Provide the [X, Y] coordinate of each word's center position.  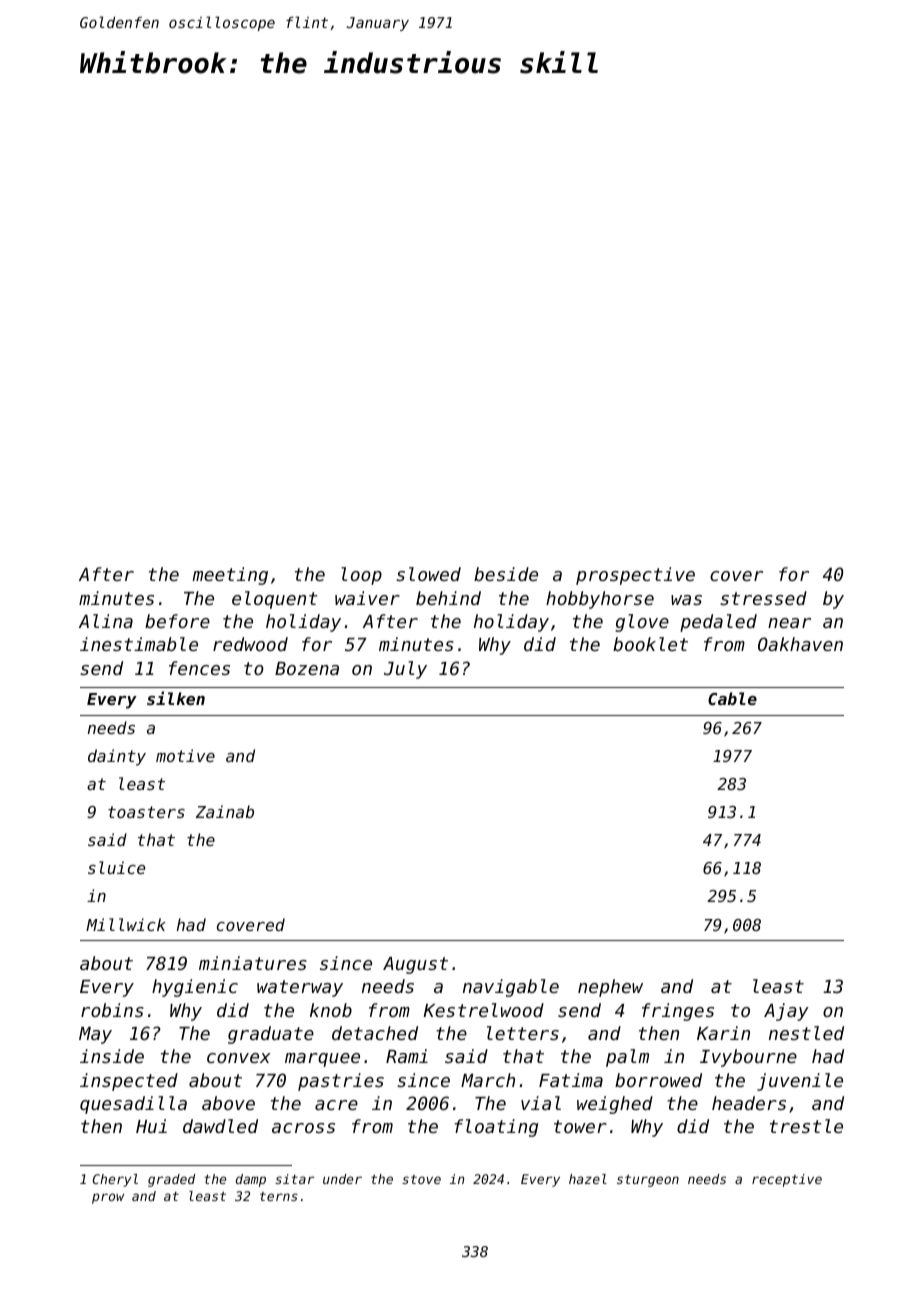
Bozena [307, 668]
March [488, 1080]
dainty [117, 757]
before [177, 621]
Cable [732, 698]
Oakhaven [800, 644]
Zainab [225, 811]
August [415, 965]
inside [112, 1056]
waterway [300, 988]
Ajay [786, 1012]
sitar [295, 1179]
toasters [146, 812]
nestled [806, 1033]
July [405, 670]
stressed [763, 598]
